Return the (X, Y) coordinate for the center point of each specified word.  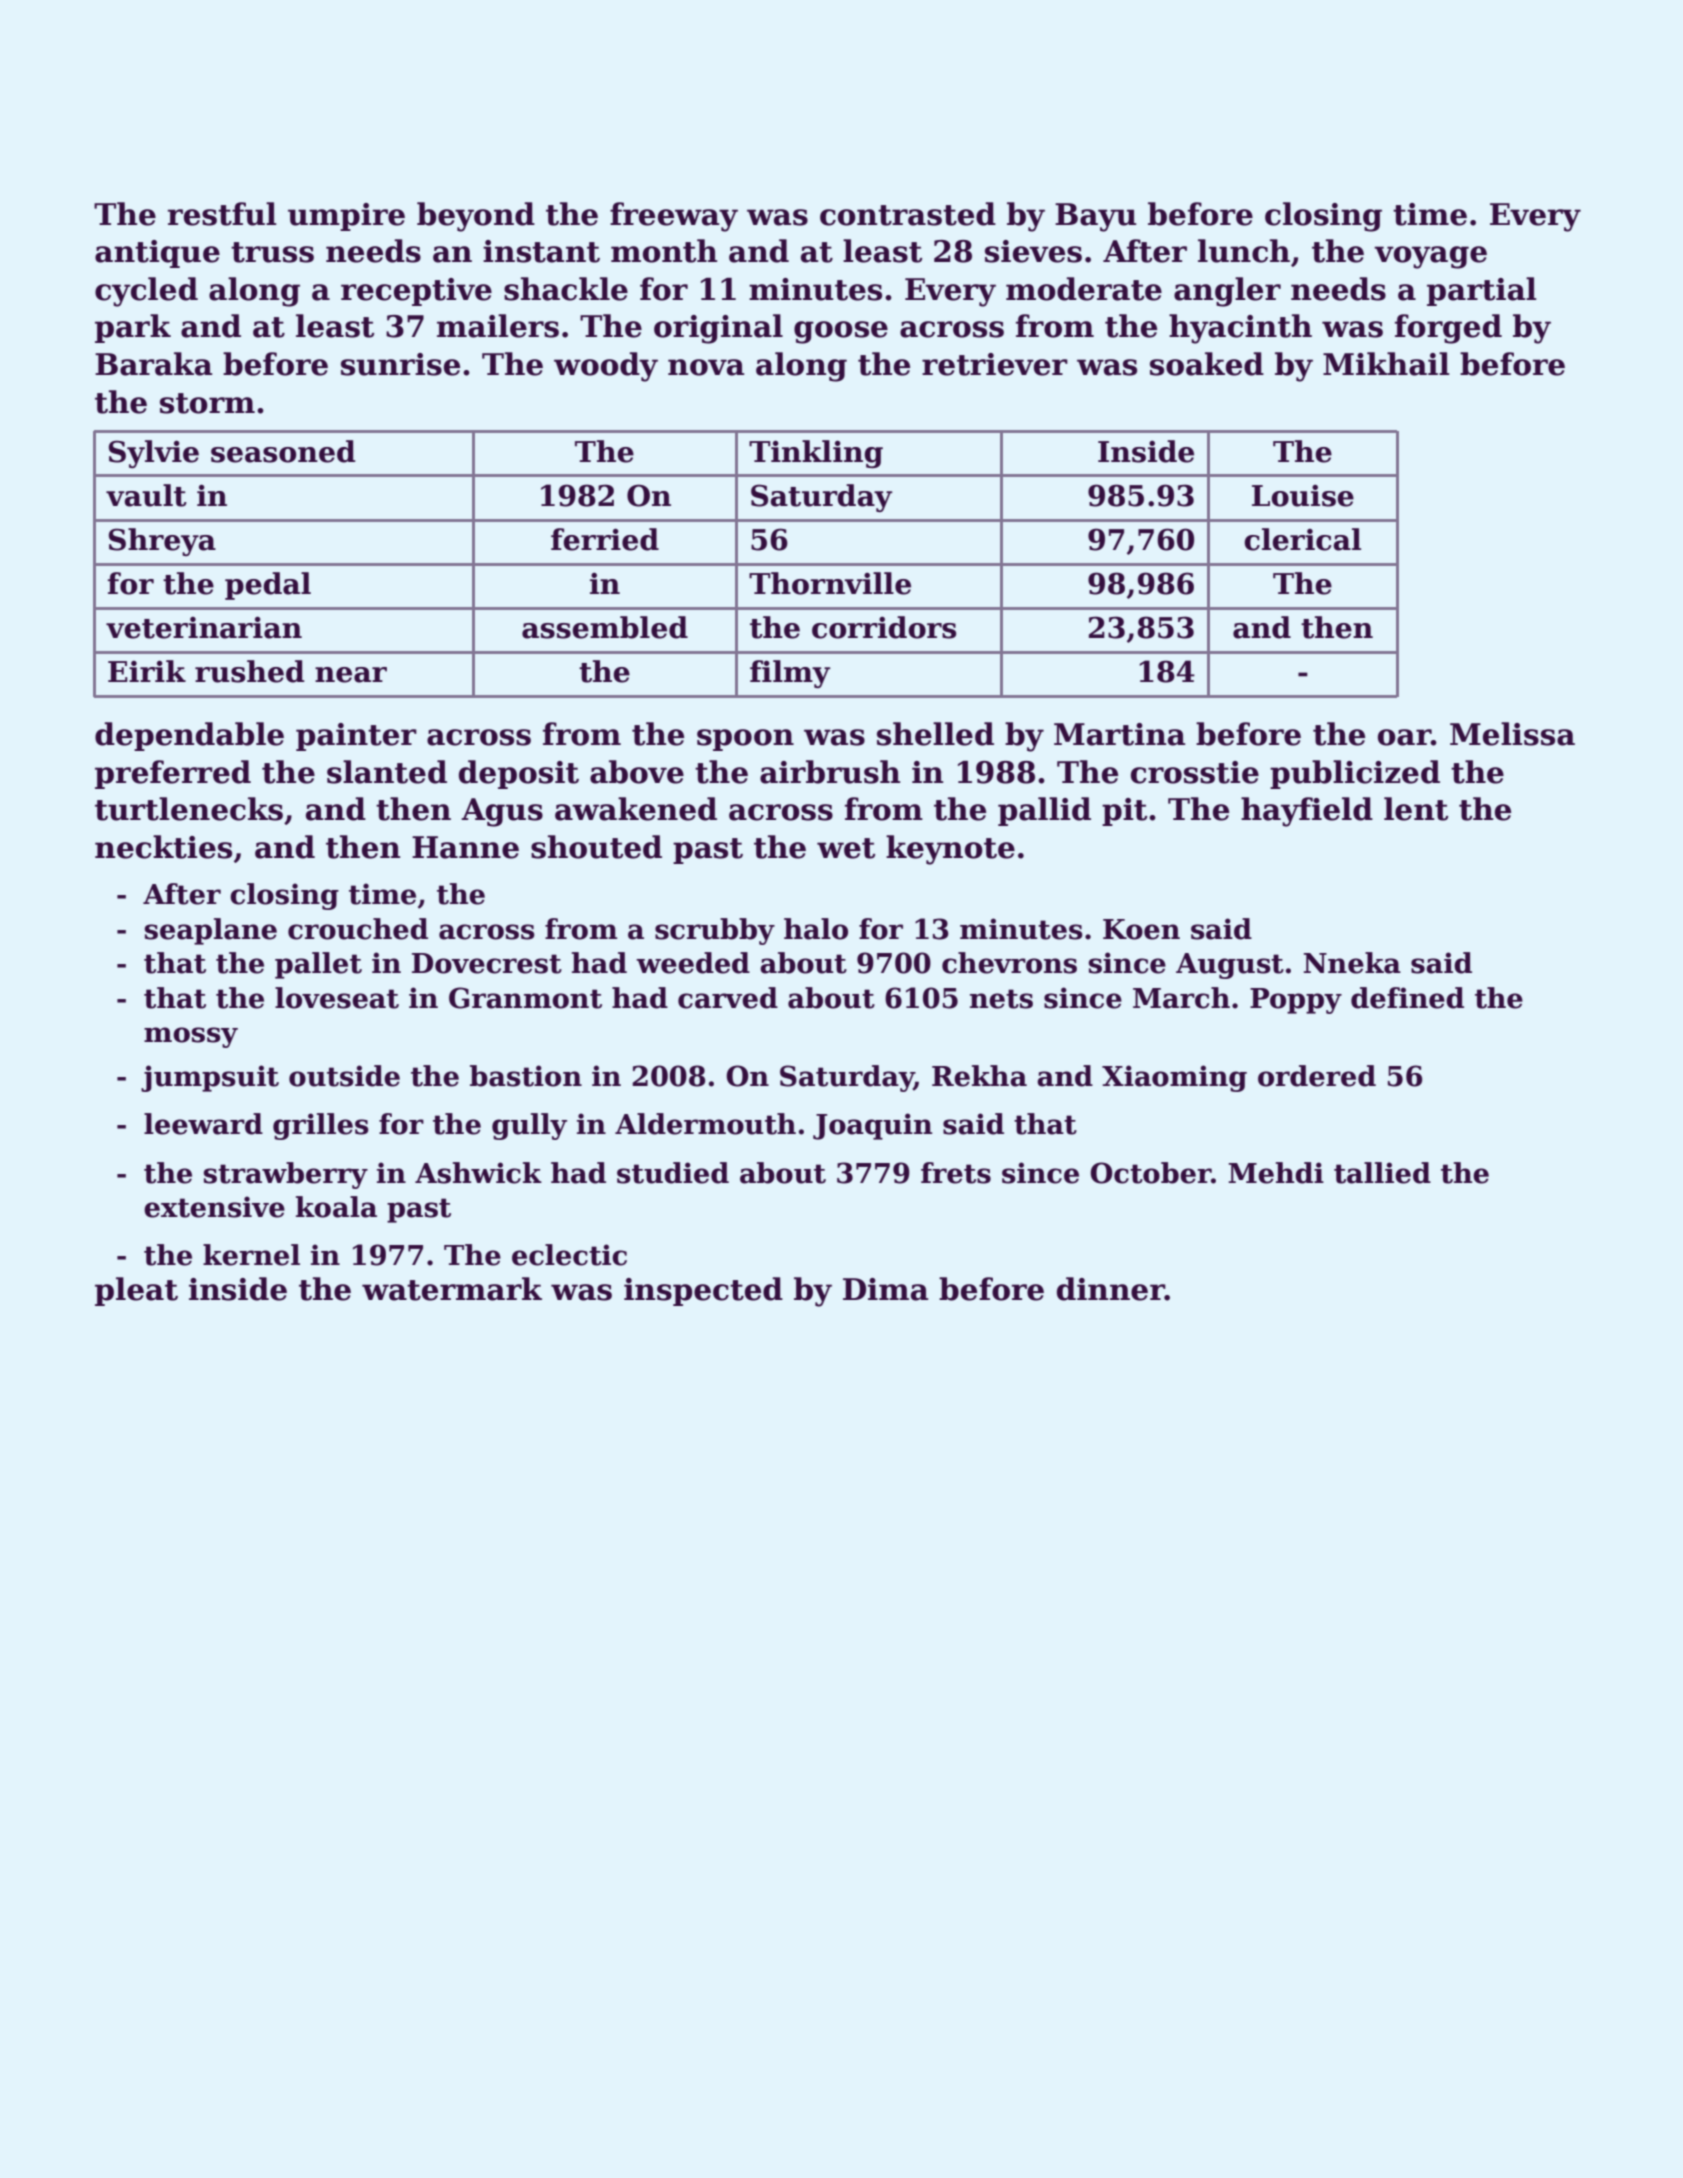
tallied (1382, 1173)
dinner (1111, 1289)
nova (706, 367)
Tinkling (816, 454)
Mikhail (1386, 364)
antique (157, 254)
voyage (1430, 257)
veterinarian (204, 627)
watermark (452, 1289)
